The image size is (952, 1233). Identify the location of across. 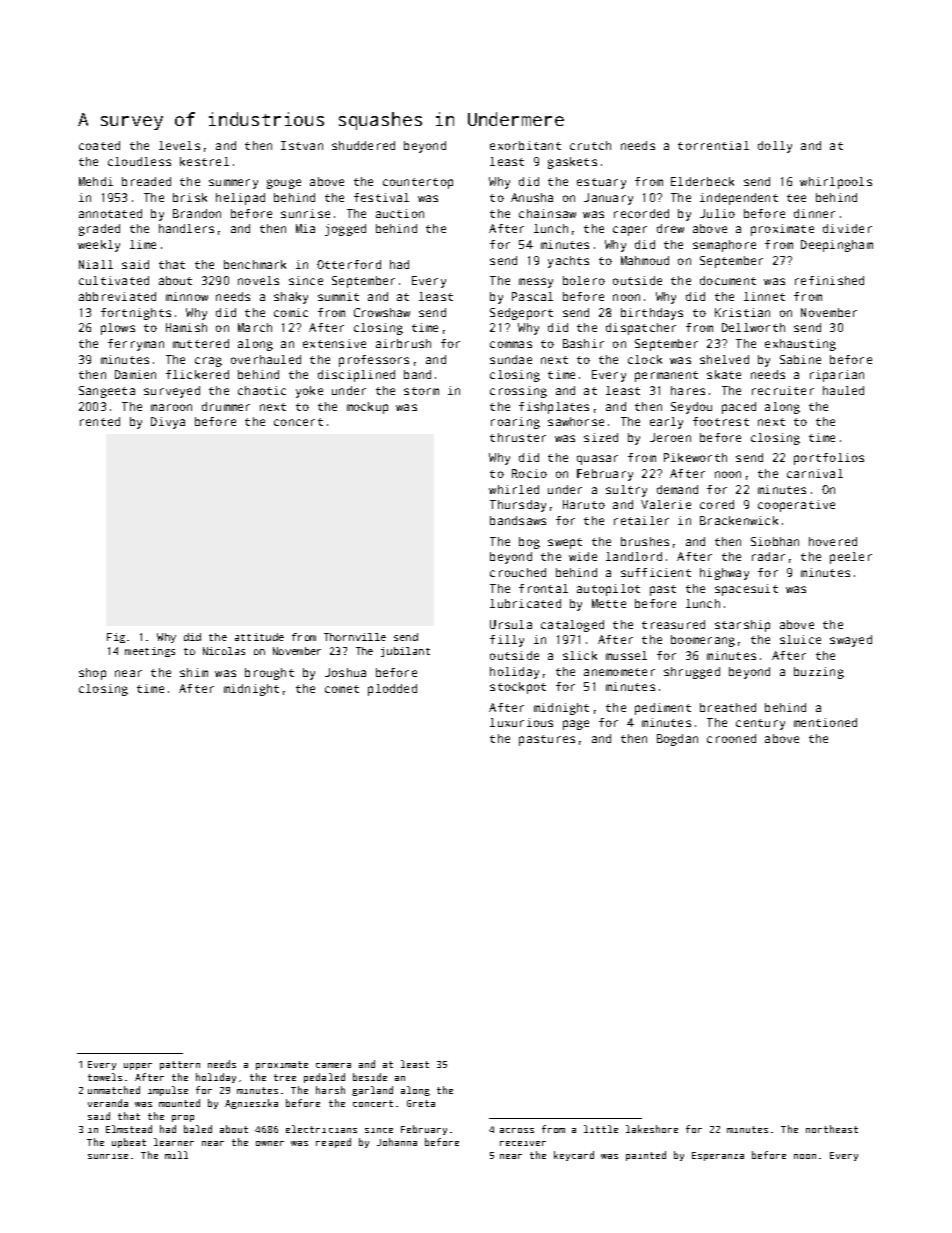
(517, 1130).
